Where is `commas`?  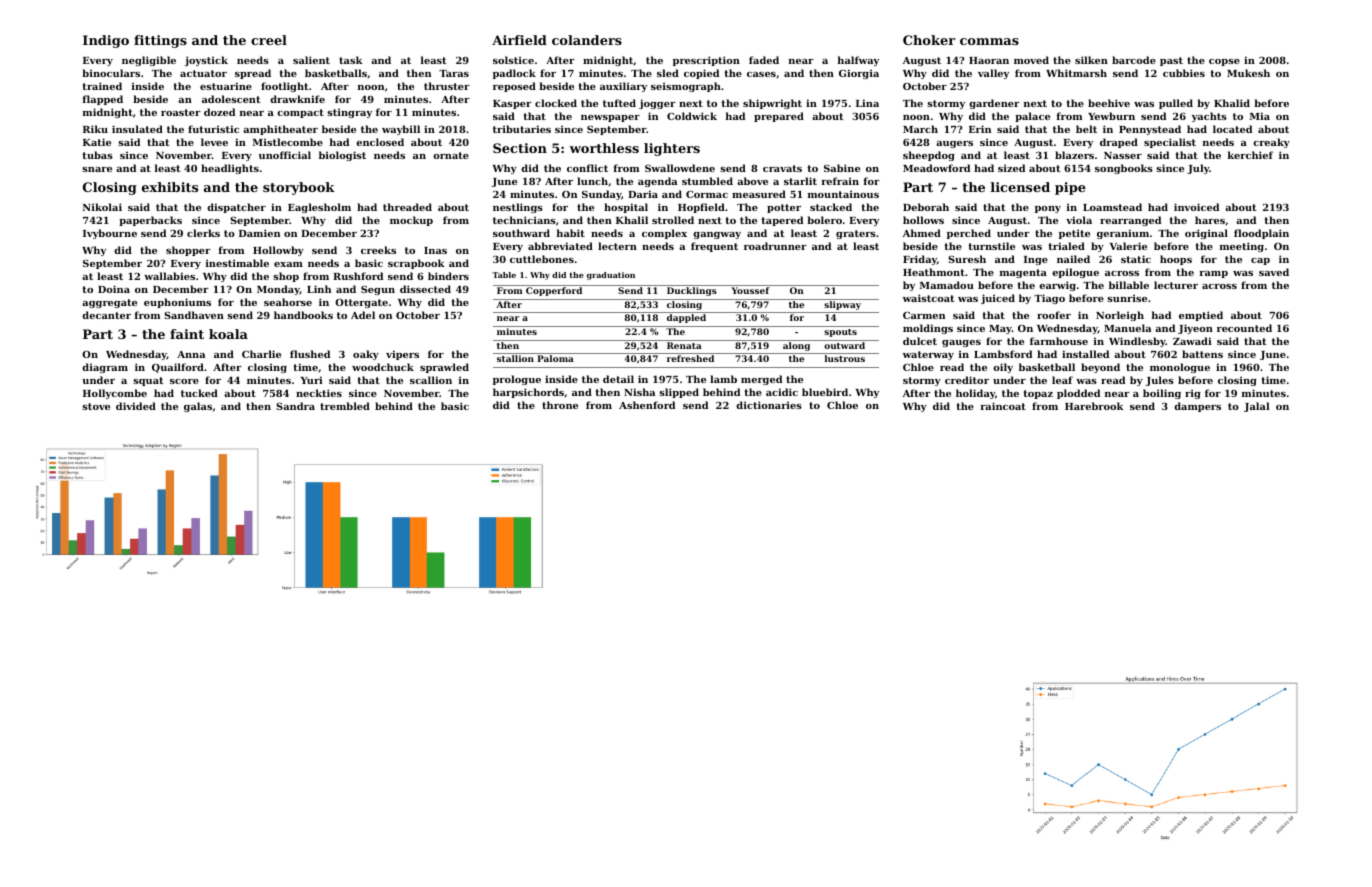
commas is located at coordinates (989, 41).
